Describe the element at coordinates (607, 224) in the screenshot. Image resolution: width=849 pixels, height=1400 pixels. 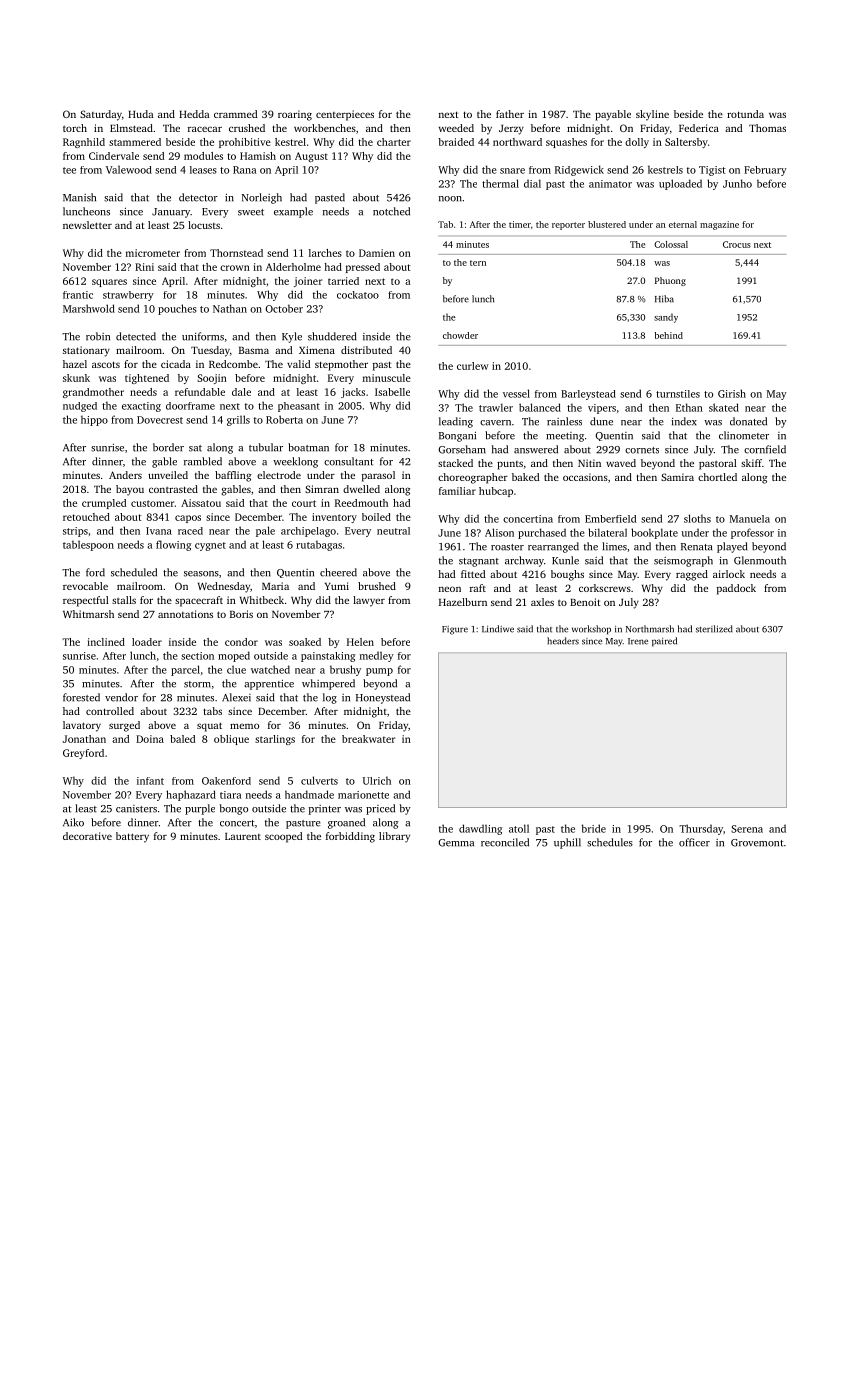
I see `blustered` at that location.
